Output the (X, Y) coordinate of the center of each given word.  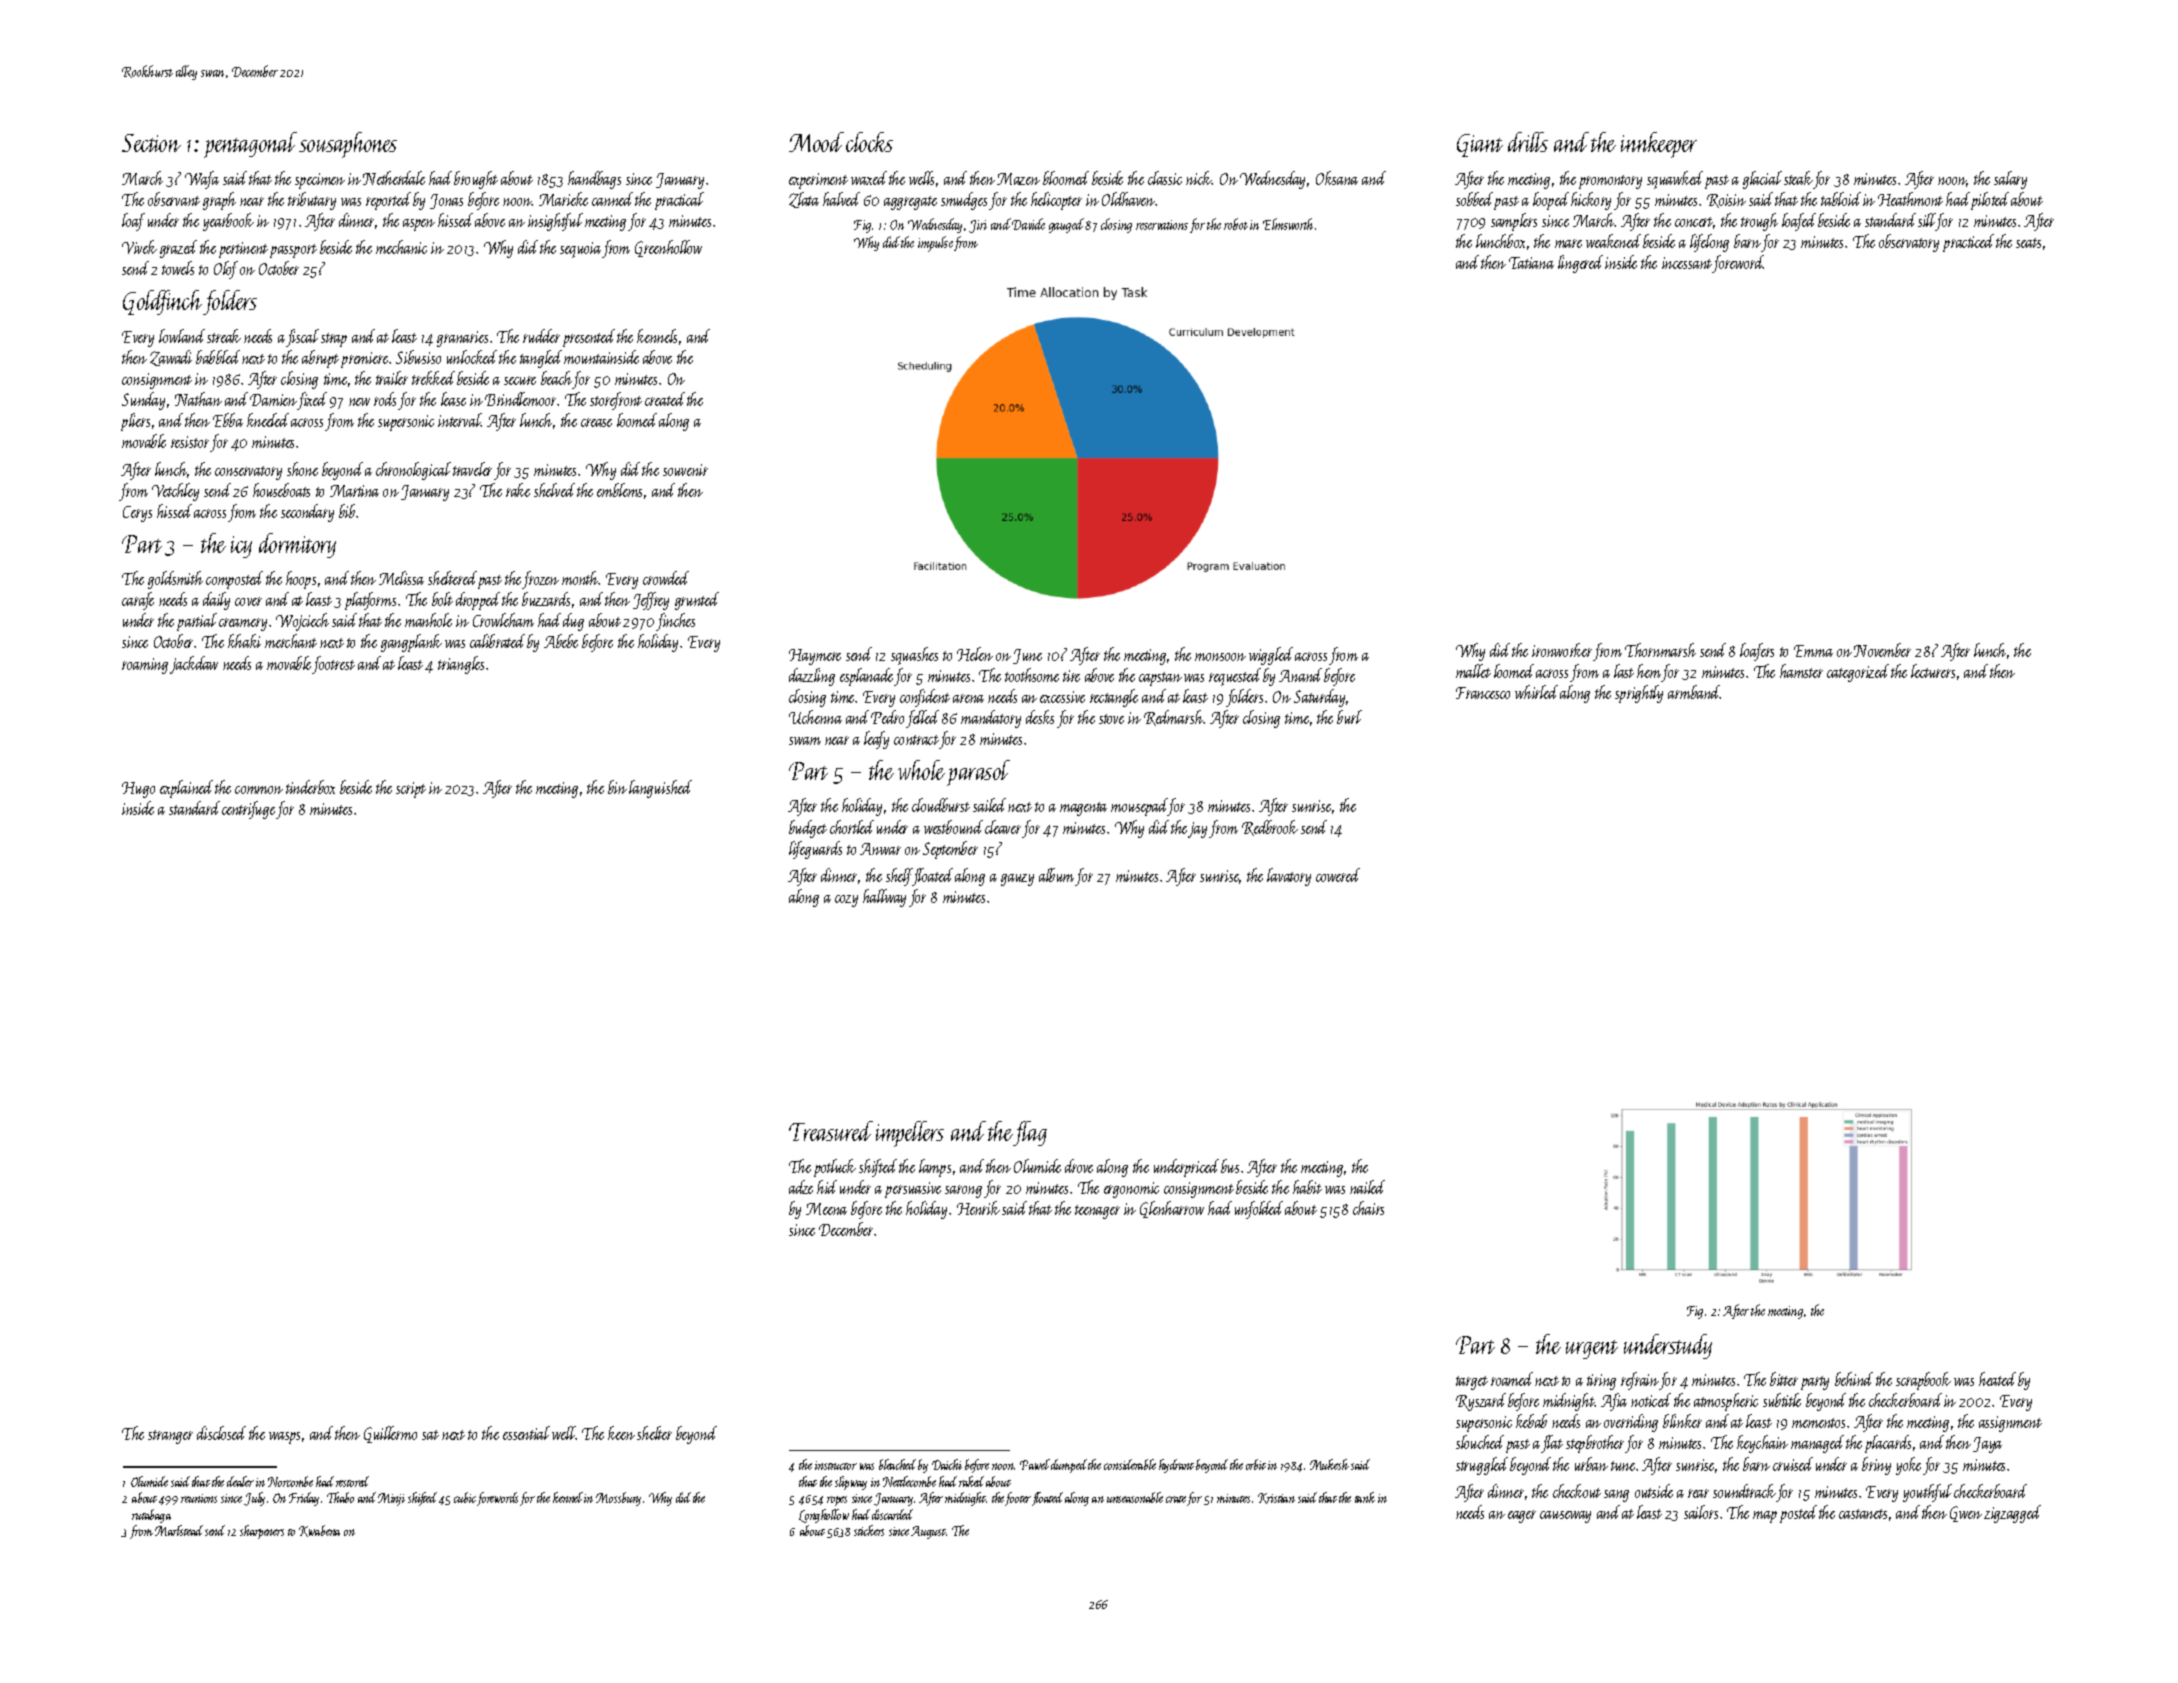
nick (1199, 178)
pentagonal (250, 145)
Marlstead (179, 1530)
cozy (846, 901)
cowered (1338, 875)
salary (2010, 180)
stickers (869, 1530)
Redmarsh (1174, 718)
